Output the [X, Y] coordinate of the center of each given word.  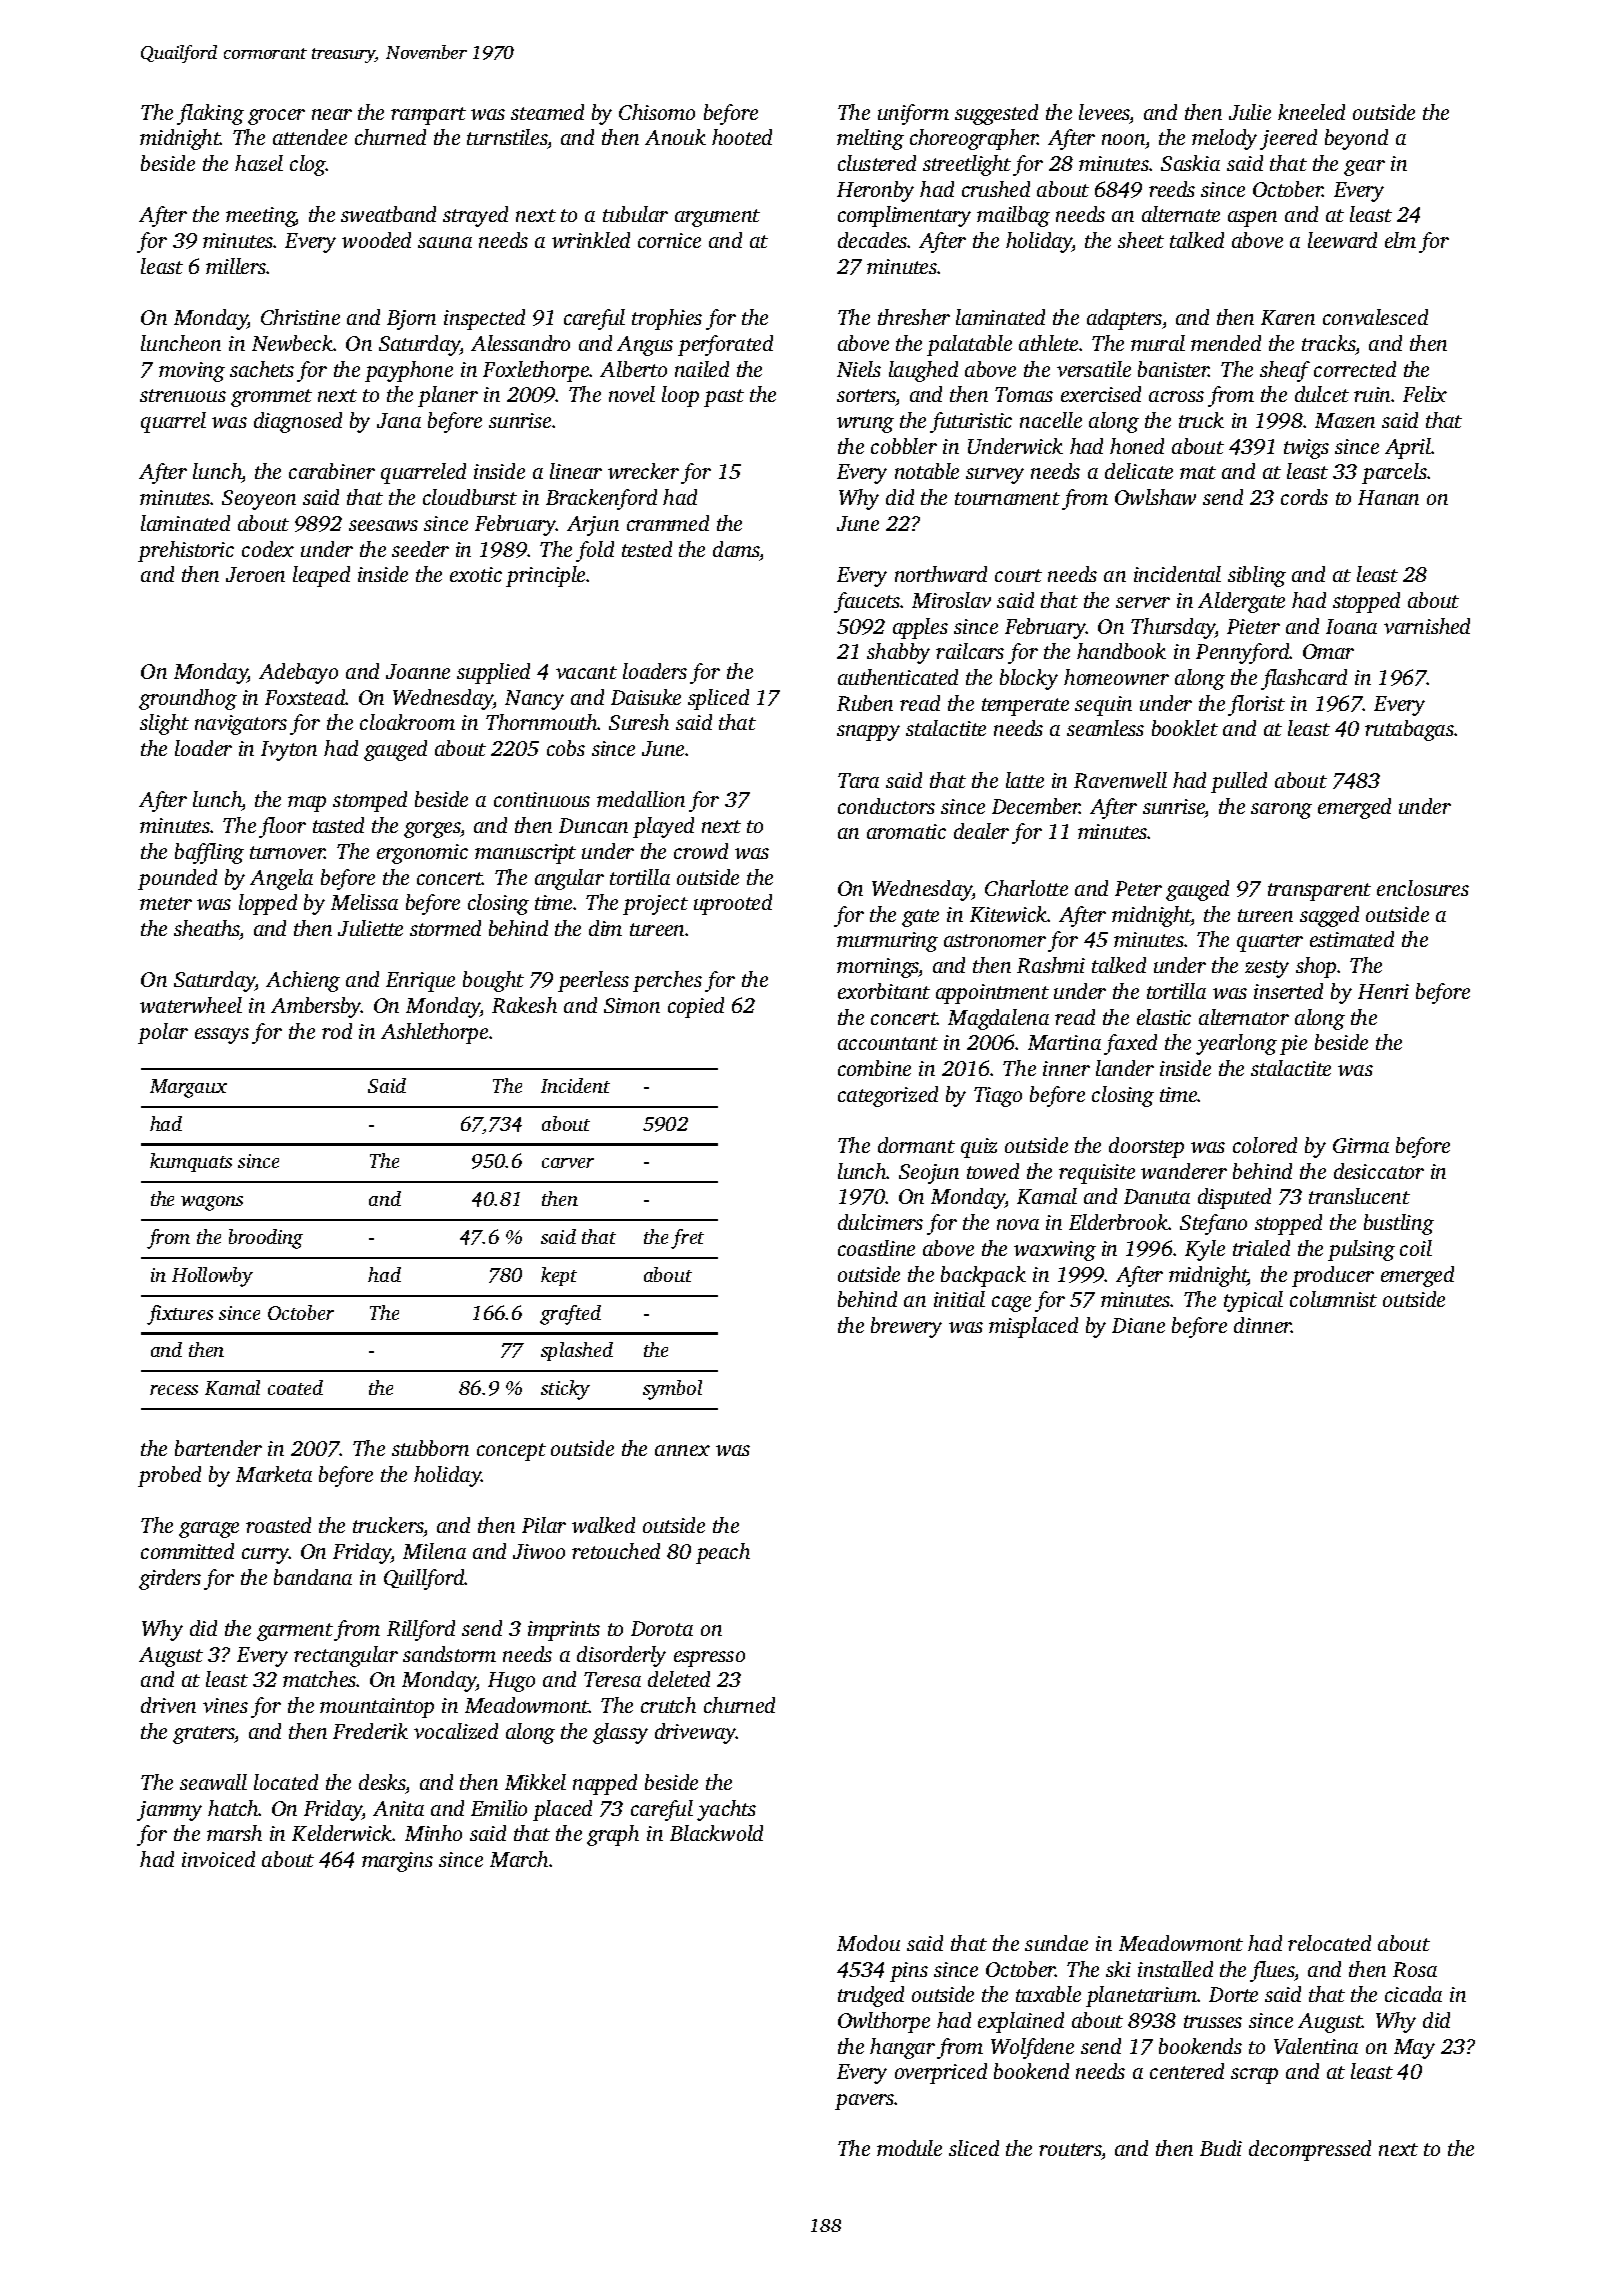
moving [192, 372]
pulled [1239, 782]
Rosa [1415, 1969]
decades [873, 240]
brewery [906, 1327]
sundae [1056, 1943]
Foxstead [305, 697]
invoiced [218, 1859]
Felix [1425, 394]
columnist [1333, 1299]
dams [736, 549]
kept [559, 1276]
